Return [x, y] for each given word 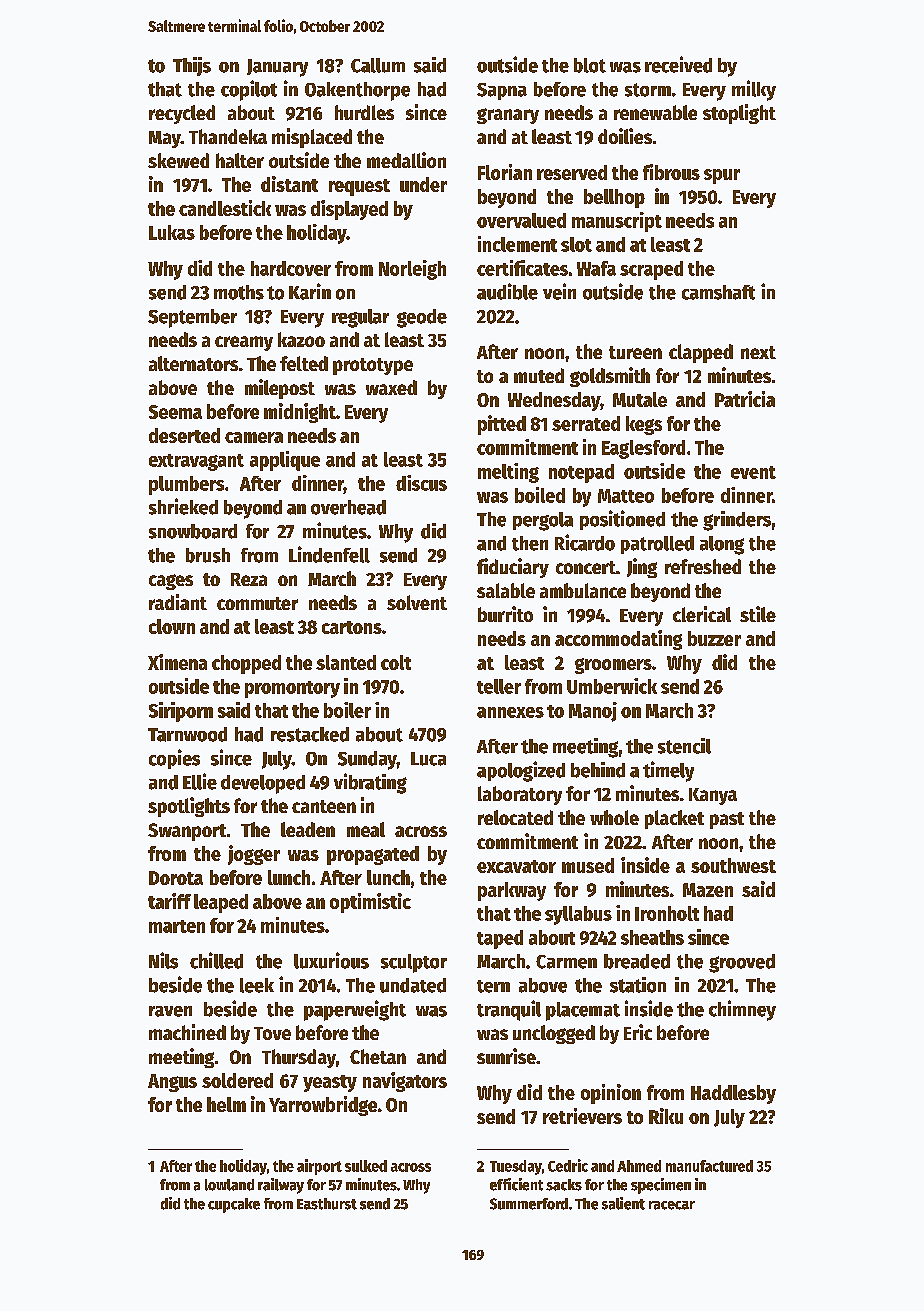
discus [421, 483]
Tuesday [516, 1167]
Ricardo [585, 542]
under [423, 184]
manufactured [709, 1166]
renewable [655, 112]
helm [226, 1104]
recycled [182, 114]
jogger [254, 855]
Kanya [713, 796]
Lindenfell [329, 554]
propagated [373, 855]
